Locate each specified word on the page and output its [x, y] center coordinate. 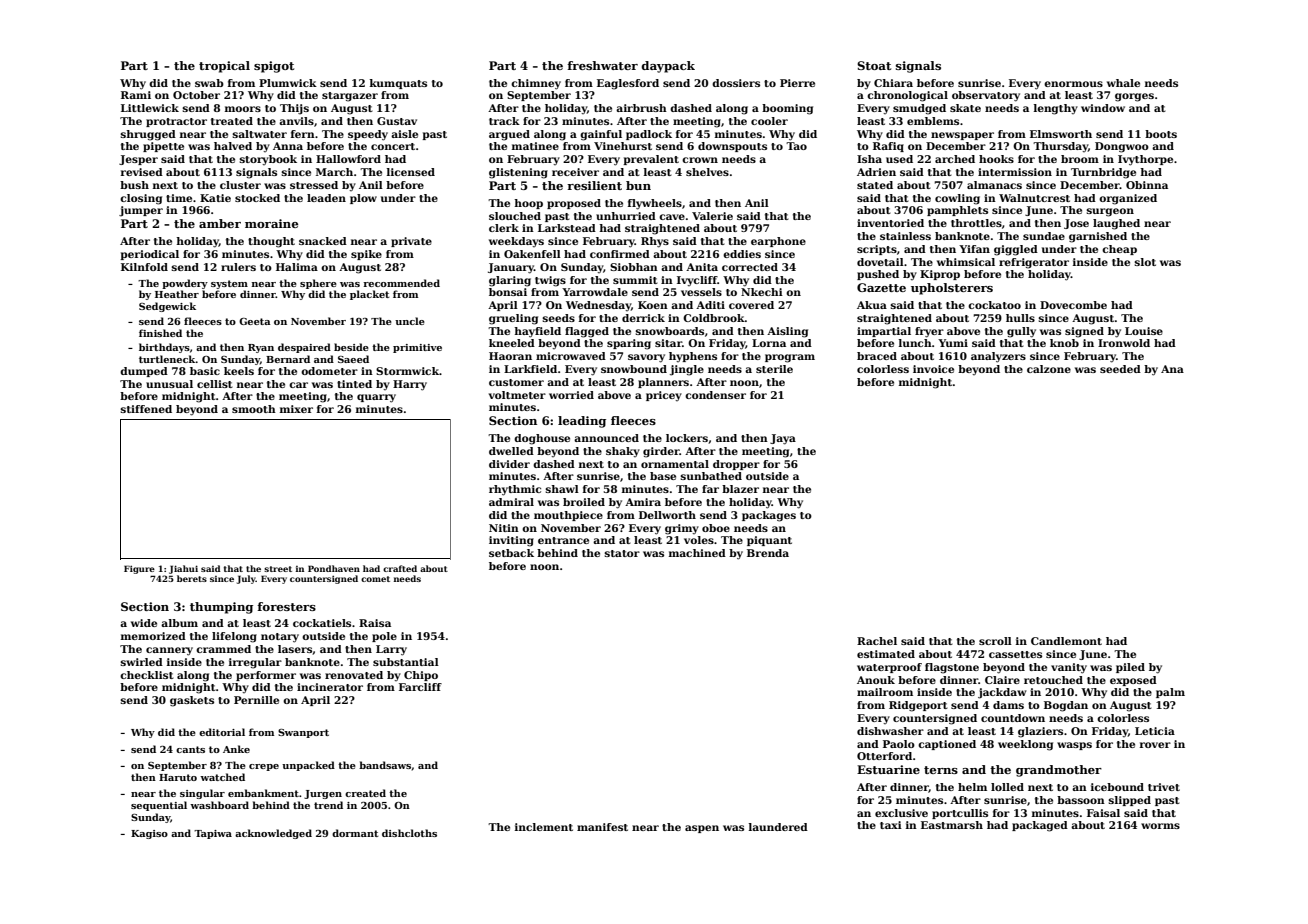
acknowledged [273, 834]
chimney [536, 84]
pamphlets [957, 211]
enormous [1073, 84]
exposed [1133, 681]
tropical [224, 67]
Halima [297, 267]
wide [144, 623]
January [511, 268]
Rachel [877, 641]
